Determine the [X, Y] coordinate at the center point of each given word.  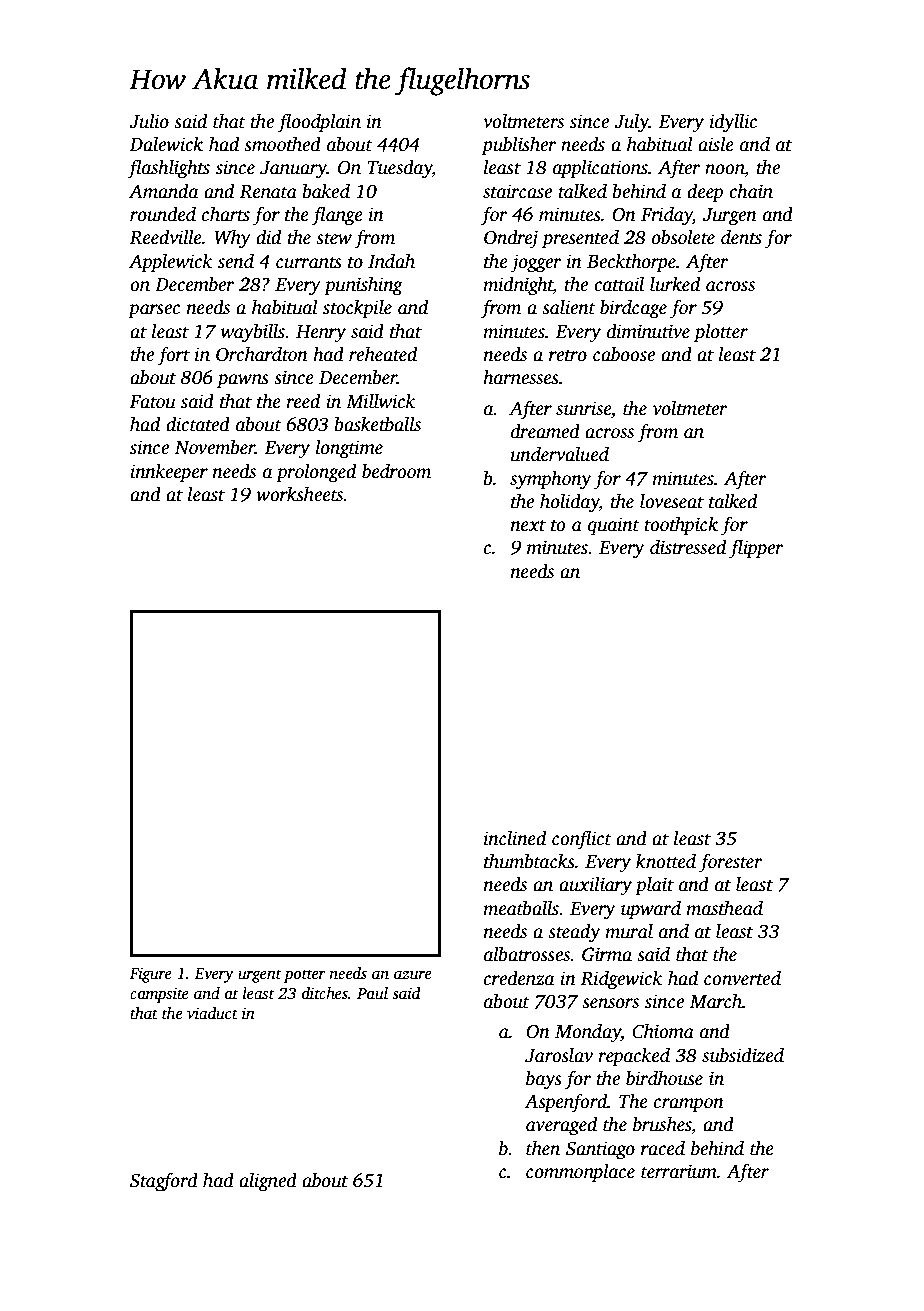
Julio [149, 121]
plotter [721, 333]
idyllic [733, 123]
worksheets [300, 494]
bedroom [396, 471]
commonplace [580, 1173]
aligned [268, 1182]
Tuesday [399, 169]
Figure [151, 975]
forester [731, 863]
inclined [515, 838]
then [543, 1148]
